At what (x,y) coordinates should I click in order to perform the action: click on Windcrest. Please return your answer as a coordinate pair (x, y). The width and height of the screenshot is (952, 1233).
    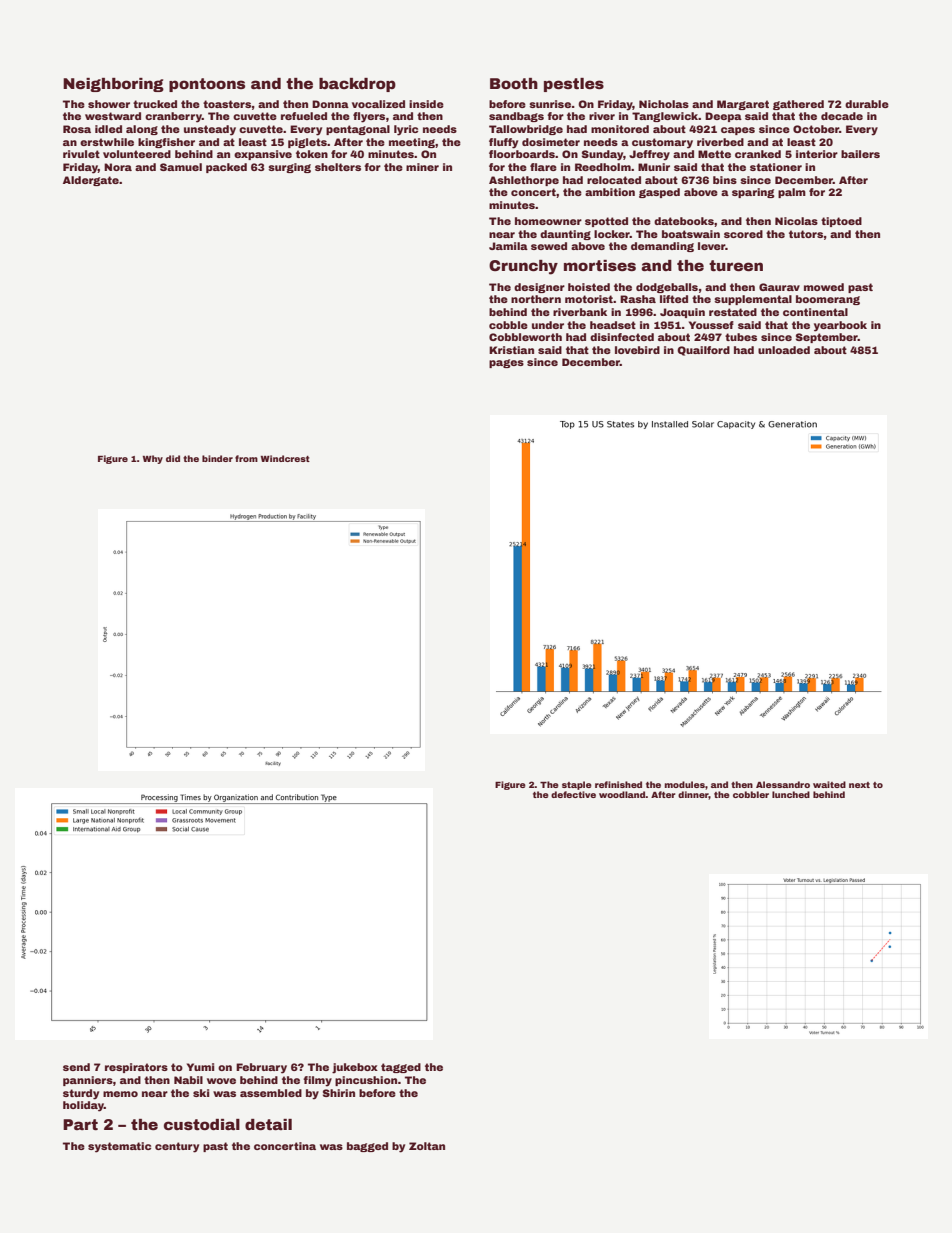
    Looking at the image, I should click on (285, 458).
